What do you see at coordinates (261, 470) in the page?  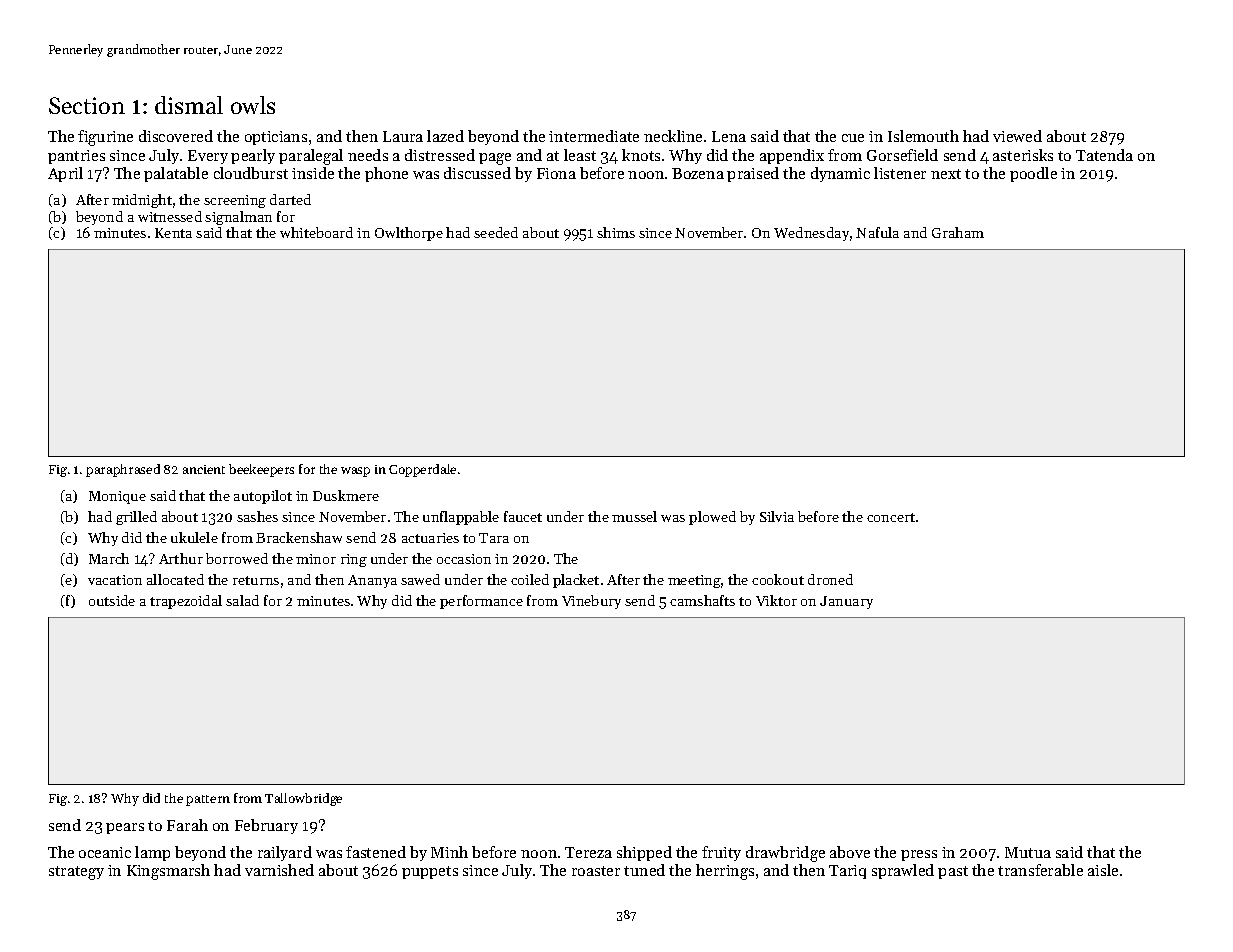 I see `beekeepers` at bounding box center [261, 470].
